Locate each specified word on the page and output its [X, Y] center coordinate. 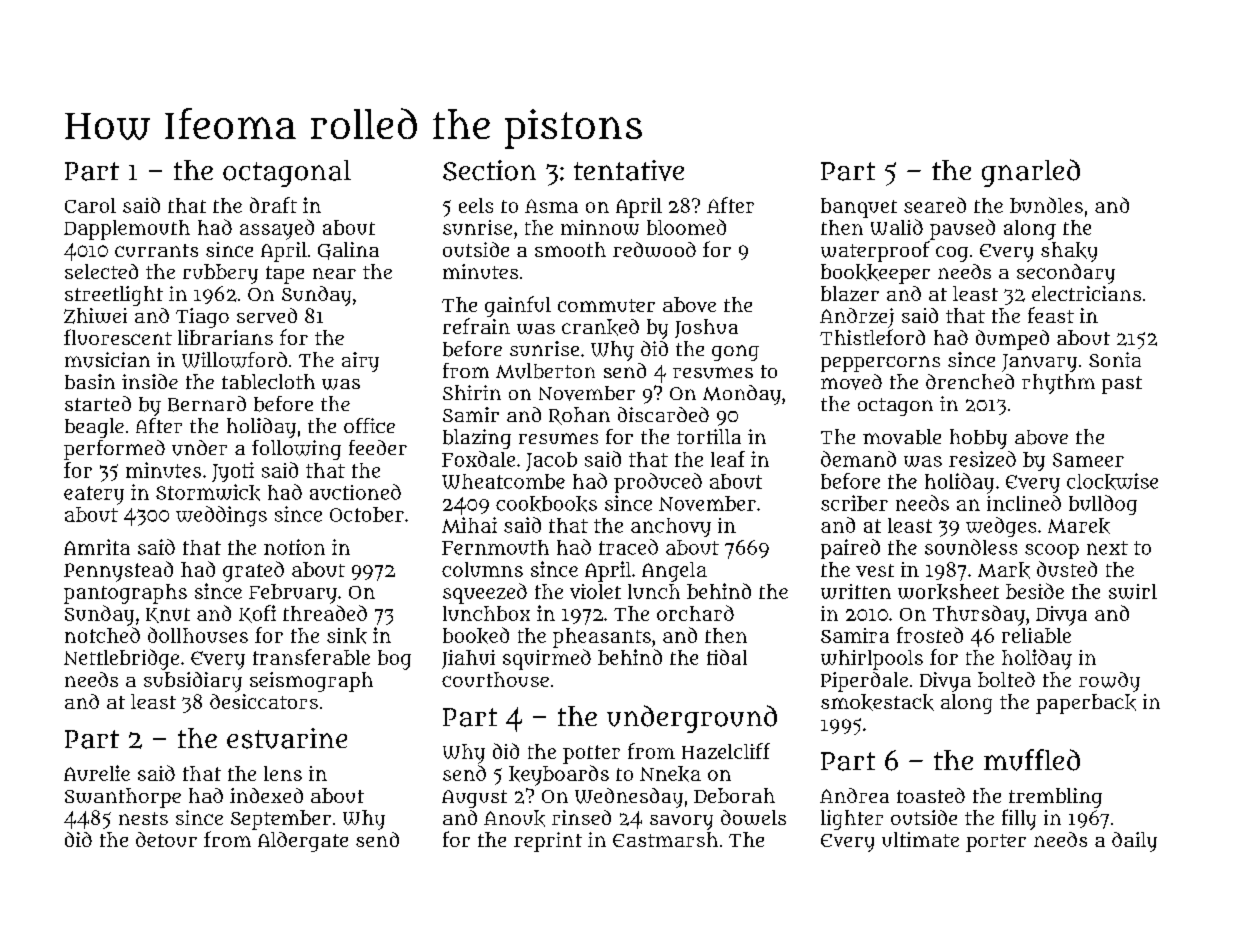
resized [982, 459]
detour [166, 839]
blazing [477, 439]
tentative [629, 170]
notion [294, 547]
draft [273, 205]
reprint [548, 842]
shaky [1069, 252]
